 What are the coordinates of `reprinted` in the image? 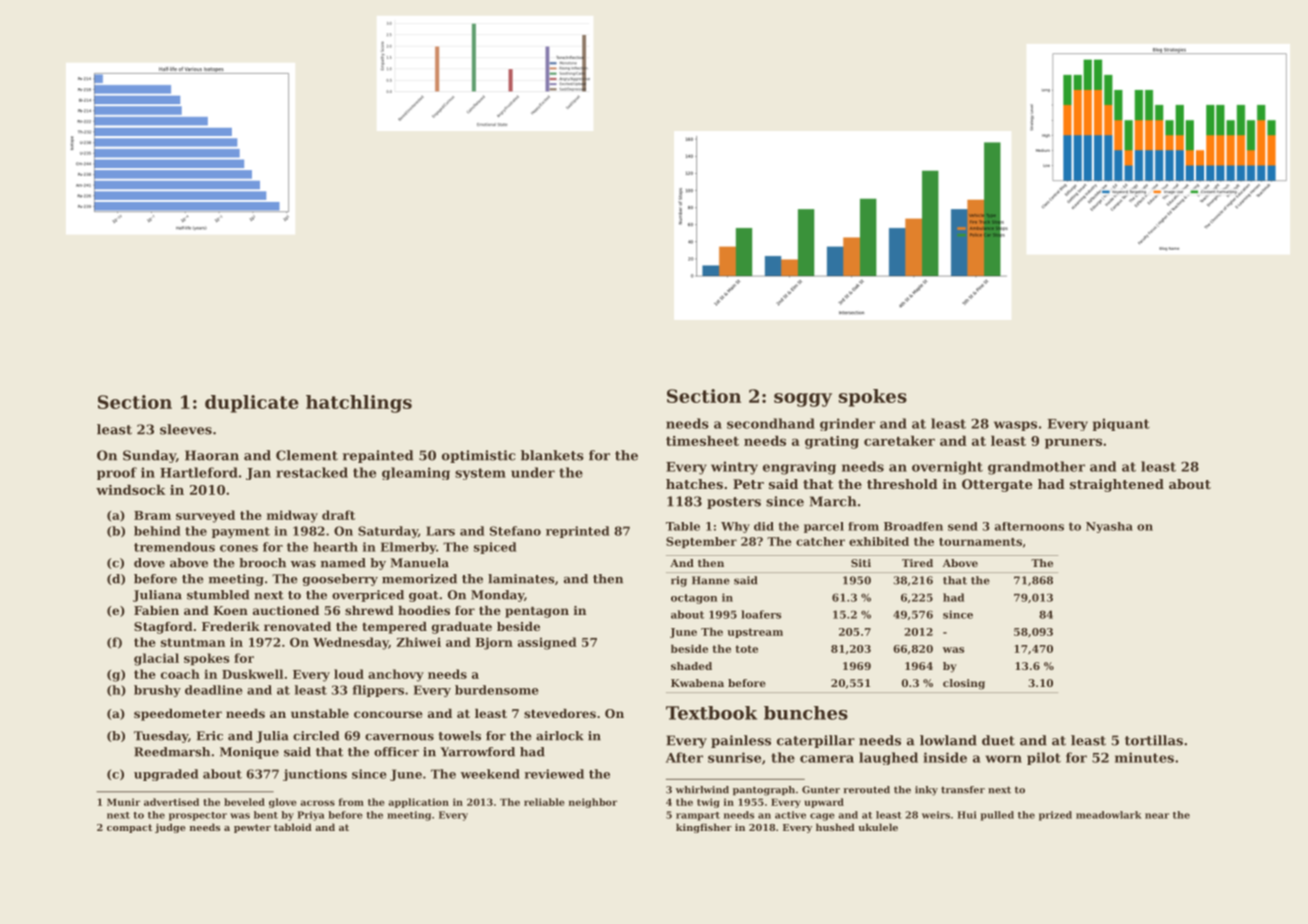 It's located at (577, 532).
